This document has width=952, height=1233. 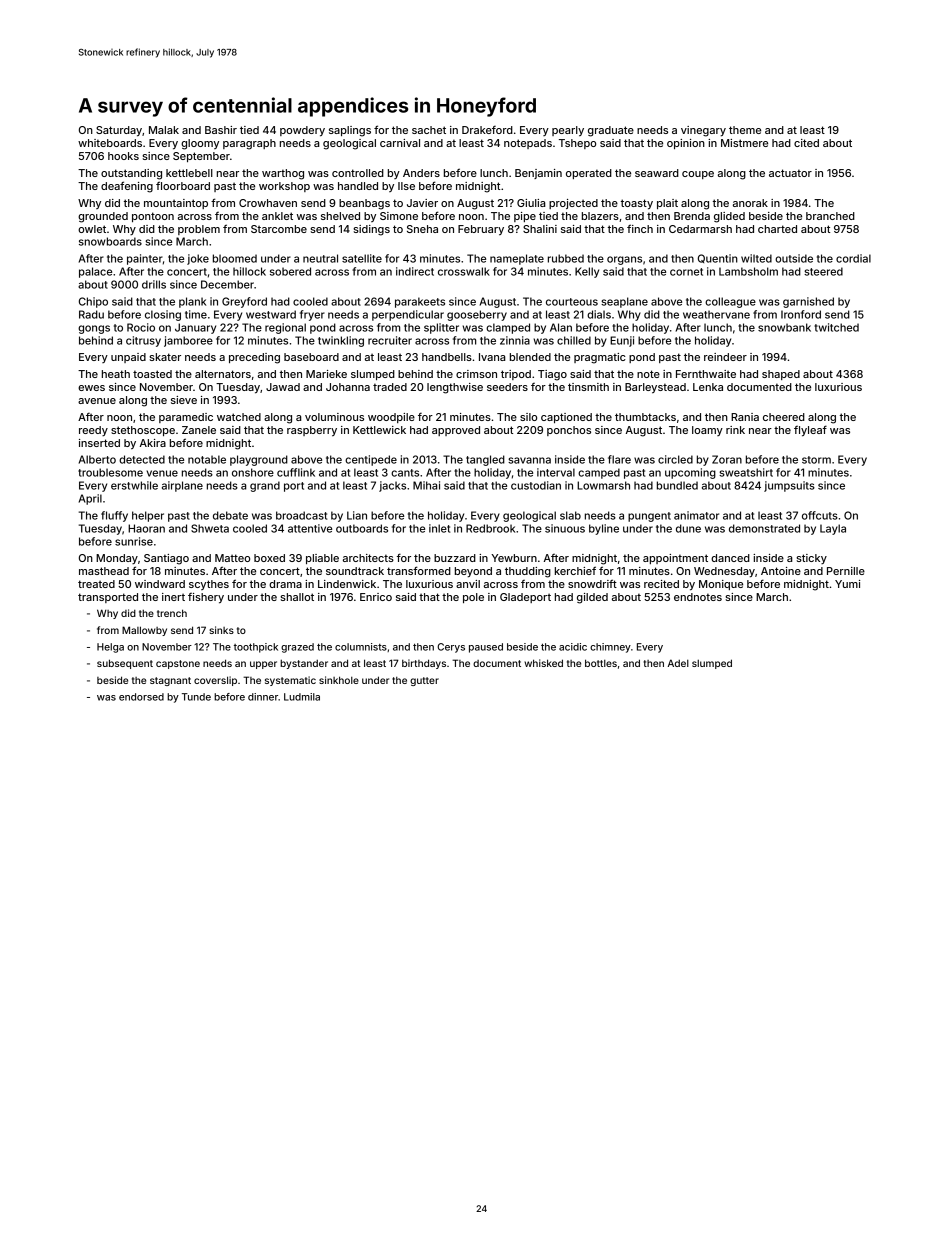 What do you see at coordinates (256, 648) in the document?
I see `toothpick` at bounding box center [256, 648].
